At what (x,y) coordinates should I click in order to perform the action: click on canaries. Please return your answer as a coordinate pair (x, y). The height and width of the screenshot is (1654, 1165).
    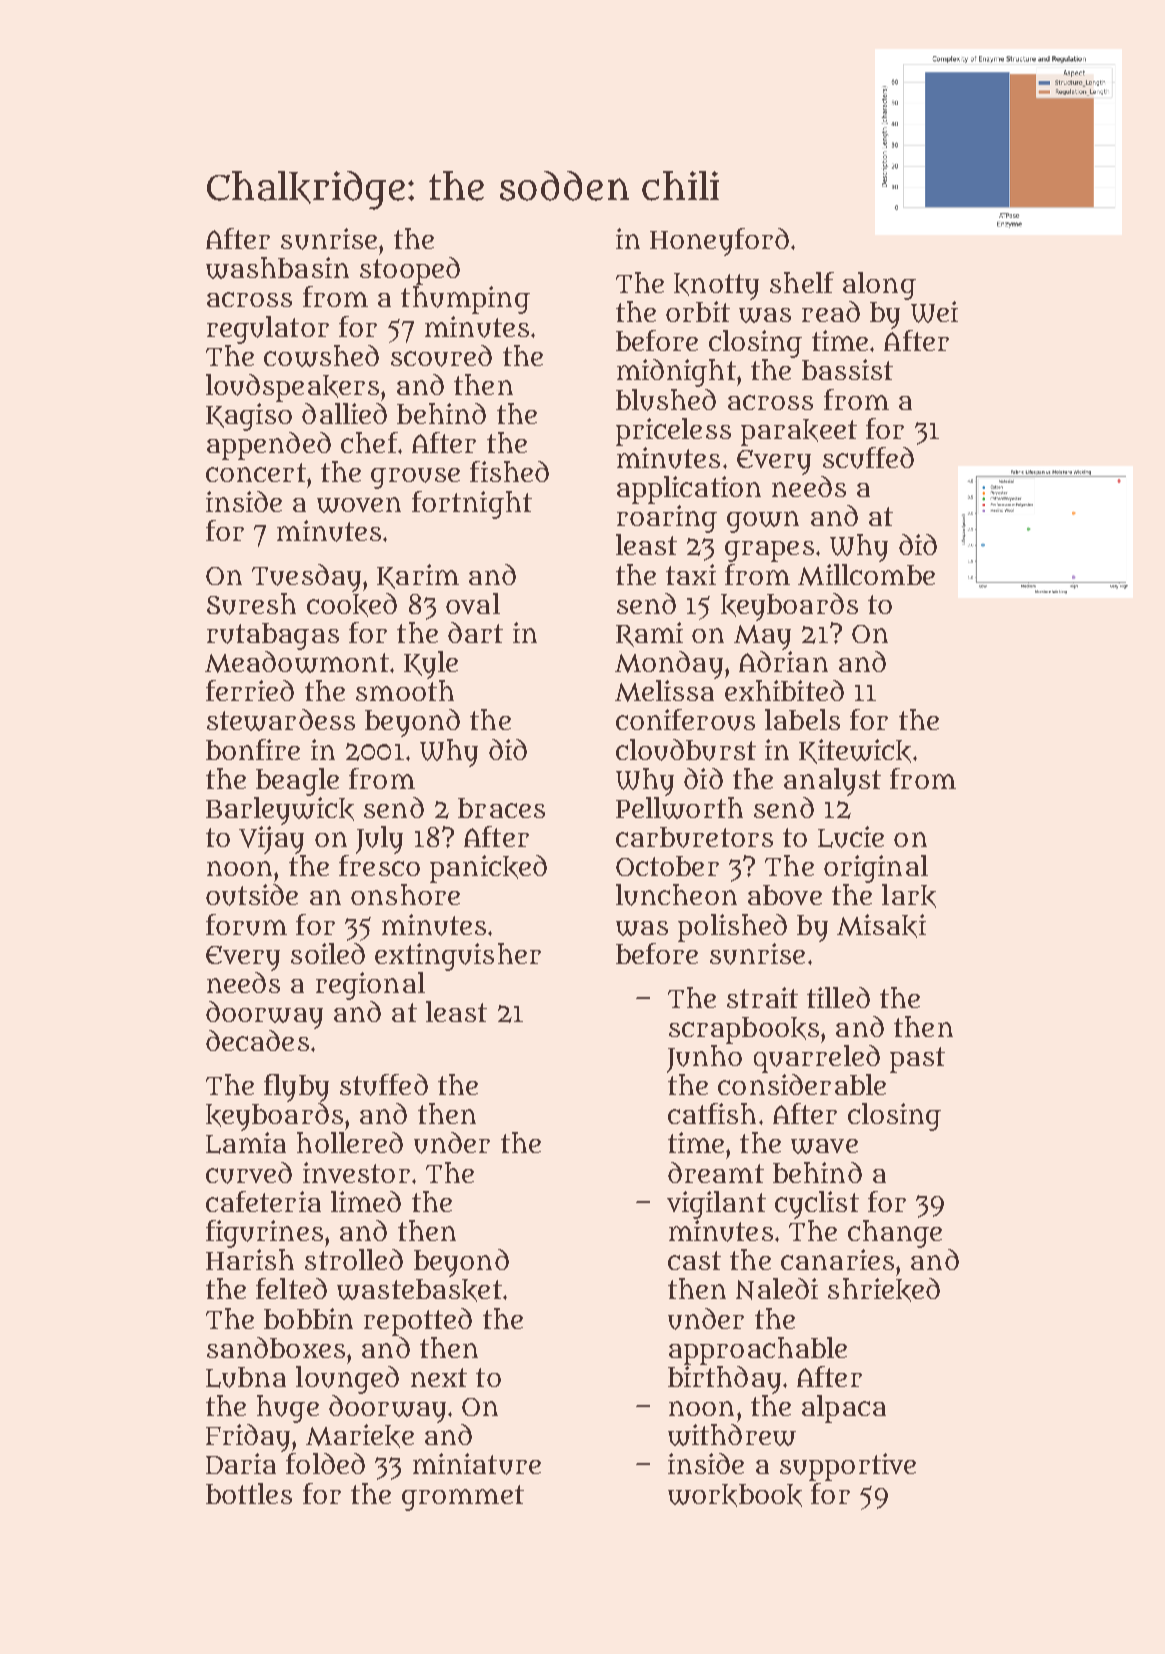
    Looking at the image, I should click on (837, 1259).
